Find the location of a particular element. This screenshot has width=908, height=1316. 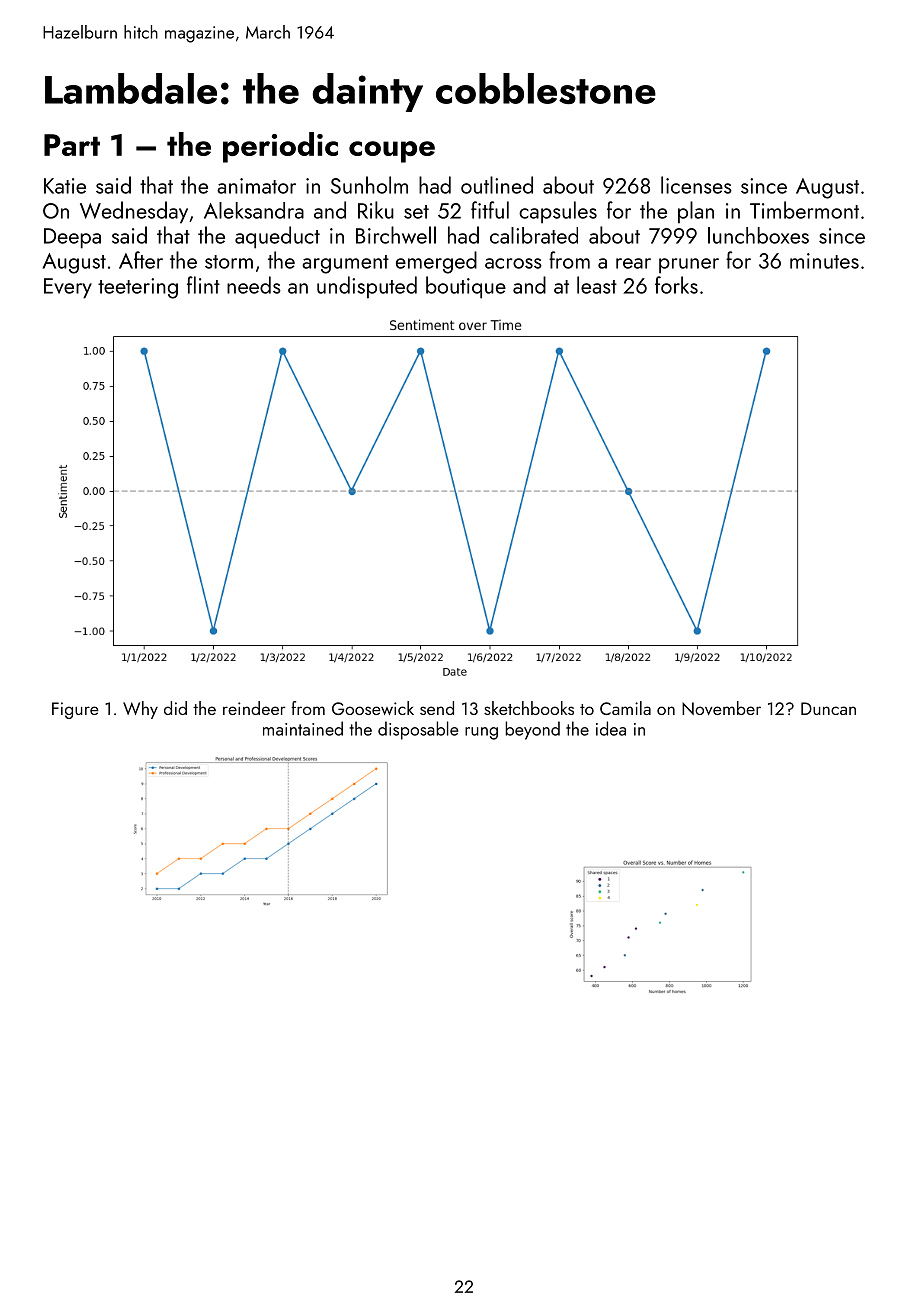

undisputed is located at coordinates (367, 287).
